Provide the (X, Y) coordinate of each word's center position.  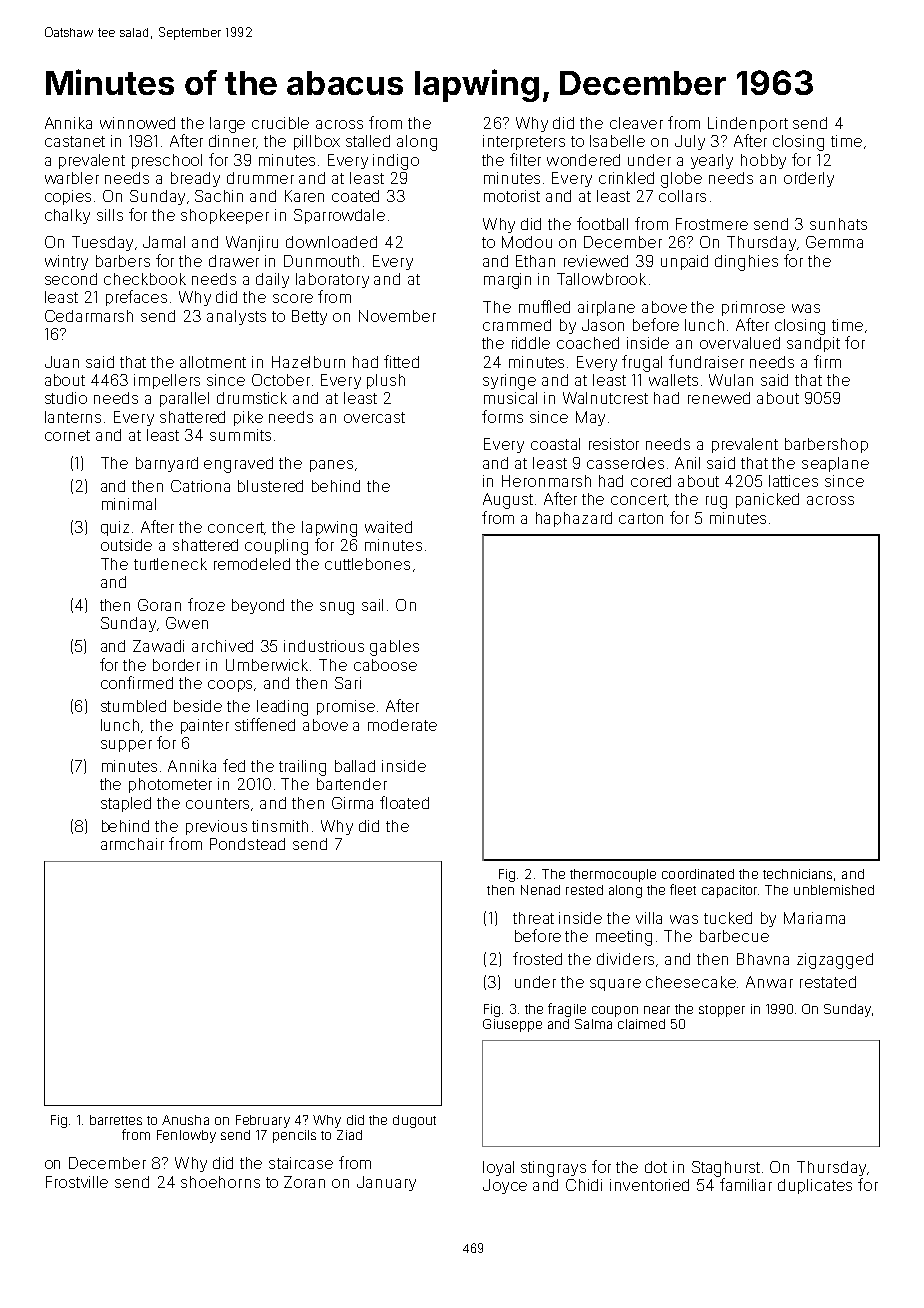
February (263, 1121)
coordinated (698, 874)
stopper (722, 1011)
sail (372, 605)
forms (502, 416)
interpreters (524, 142)
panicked (767, 500)
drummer (260, 178)
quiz (115, 528)
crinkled (626, 178)
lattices (793, 481)
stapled (126, 804)
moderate (402, 725)
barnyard (167, 464)
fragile (567, 1010)
